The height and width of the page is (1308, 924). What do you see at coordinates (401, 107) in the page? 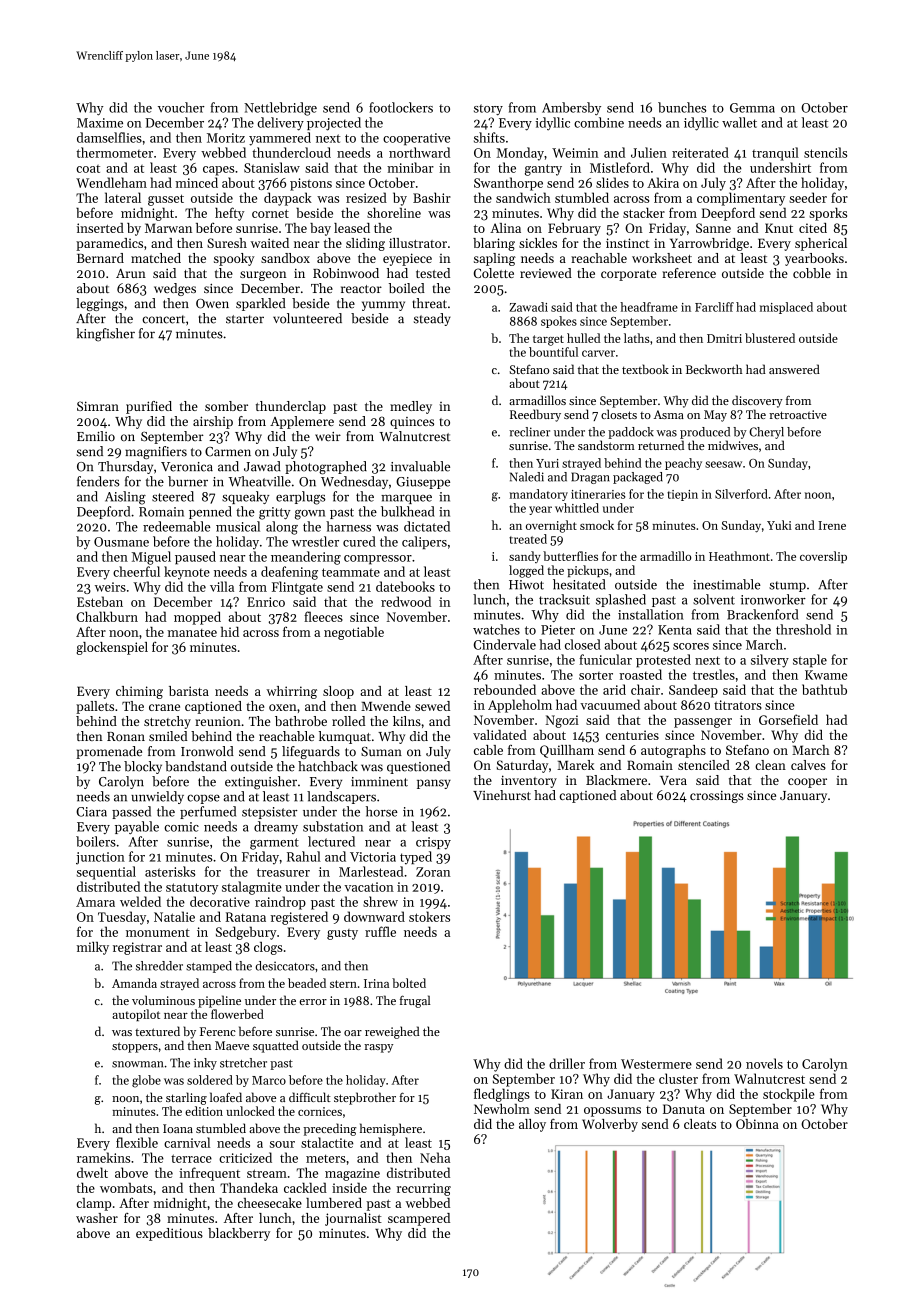
I see `footlockers` at bounding box center [401, 107].
